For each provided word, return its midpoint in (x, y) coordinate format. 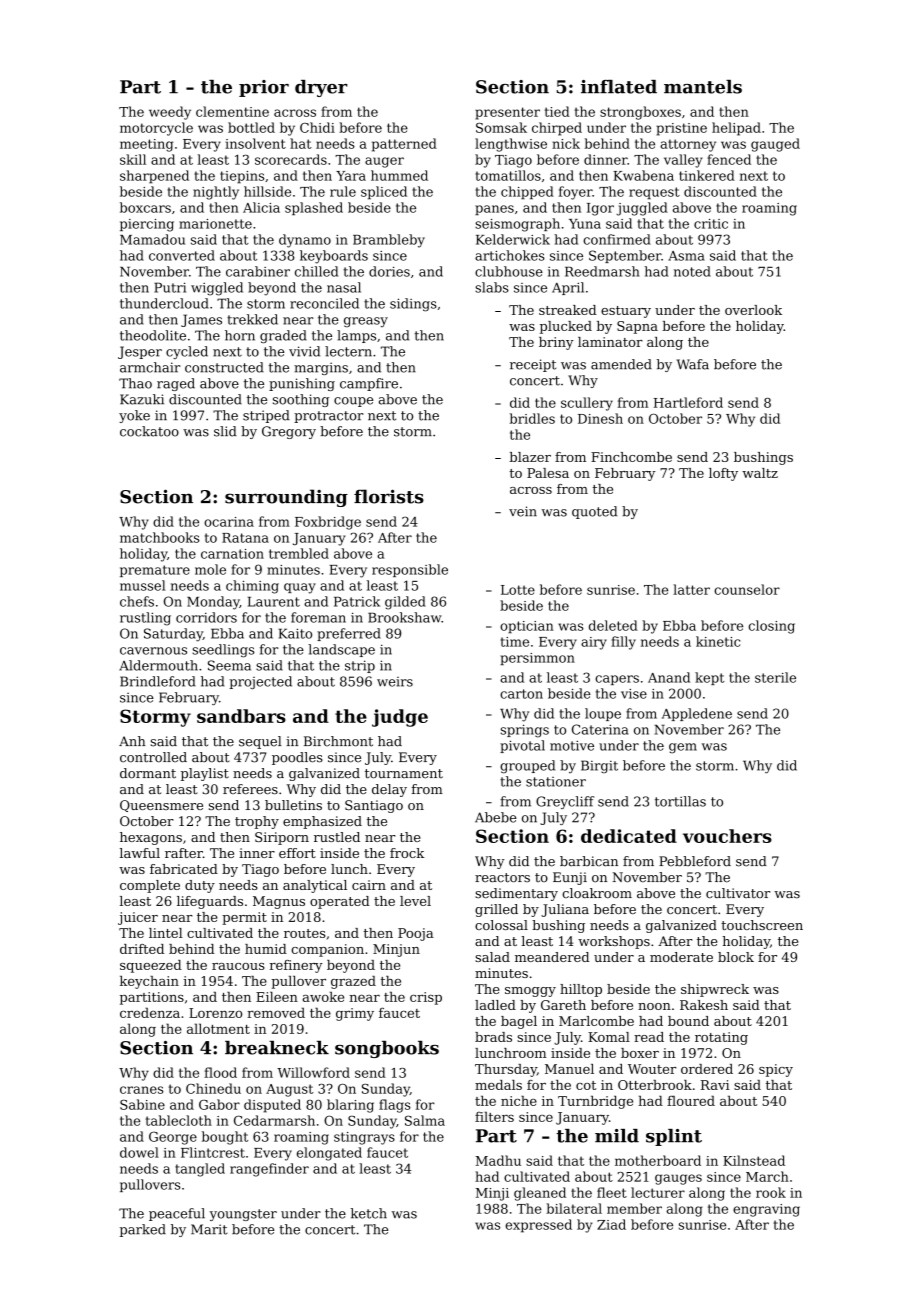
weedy (170, 113)
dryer (321, 88)
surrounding (286, 498)
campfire (369, 384)
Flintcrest (213, 1152)
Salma (425, 1120)
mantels (703, 87)
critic (711, 224)
